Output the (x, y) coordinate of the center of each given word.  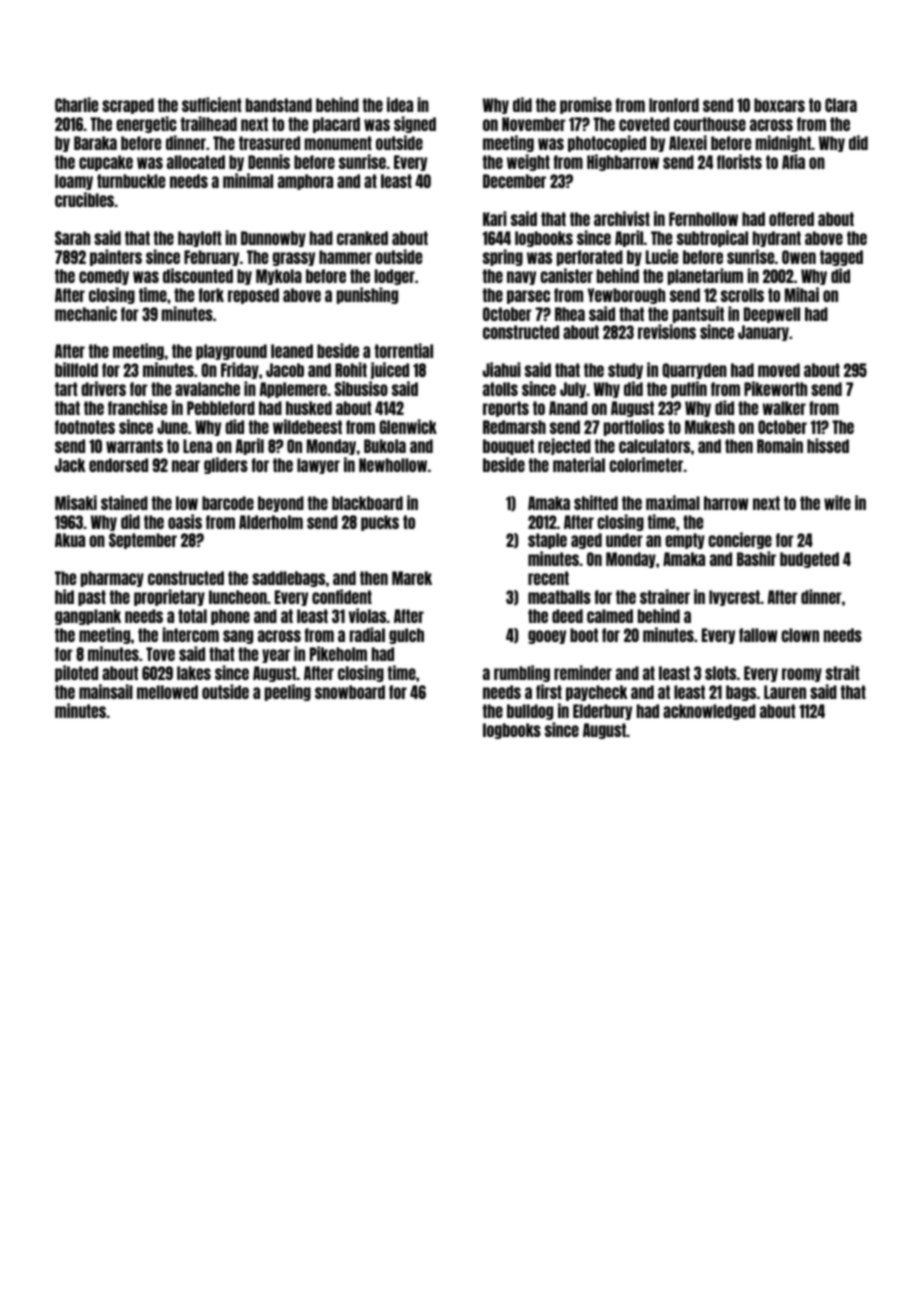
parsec (528, 297)
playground (231, 352)
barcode (228, 503)
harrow (726, 503)
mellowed (167, 692)
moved (779, 370)
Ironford (674, 105)
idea (400, 104)
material (579, 464)
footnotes (85, 427)
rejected (564, 446)
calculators (654, 446)
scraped (128, 106)
